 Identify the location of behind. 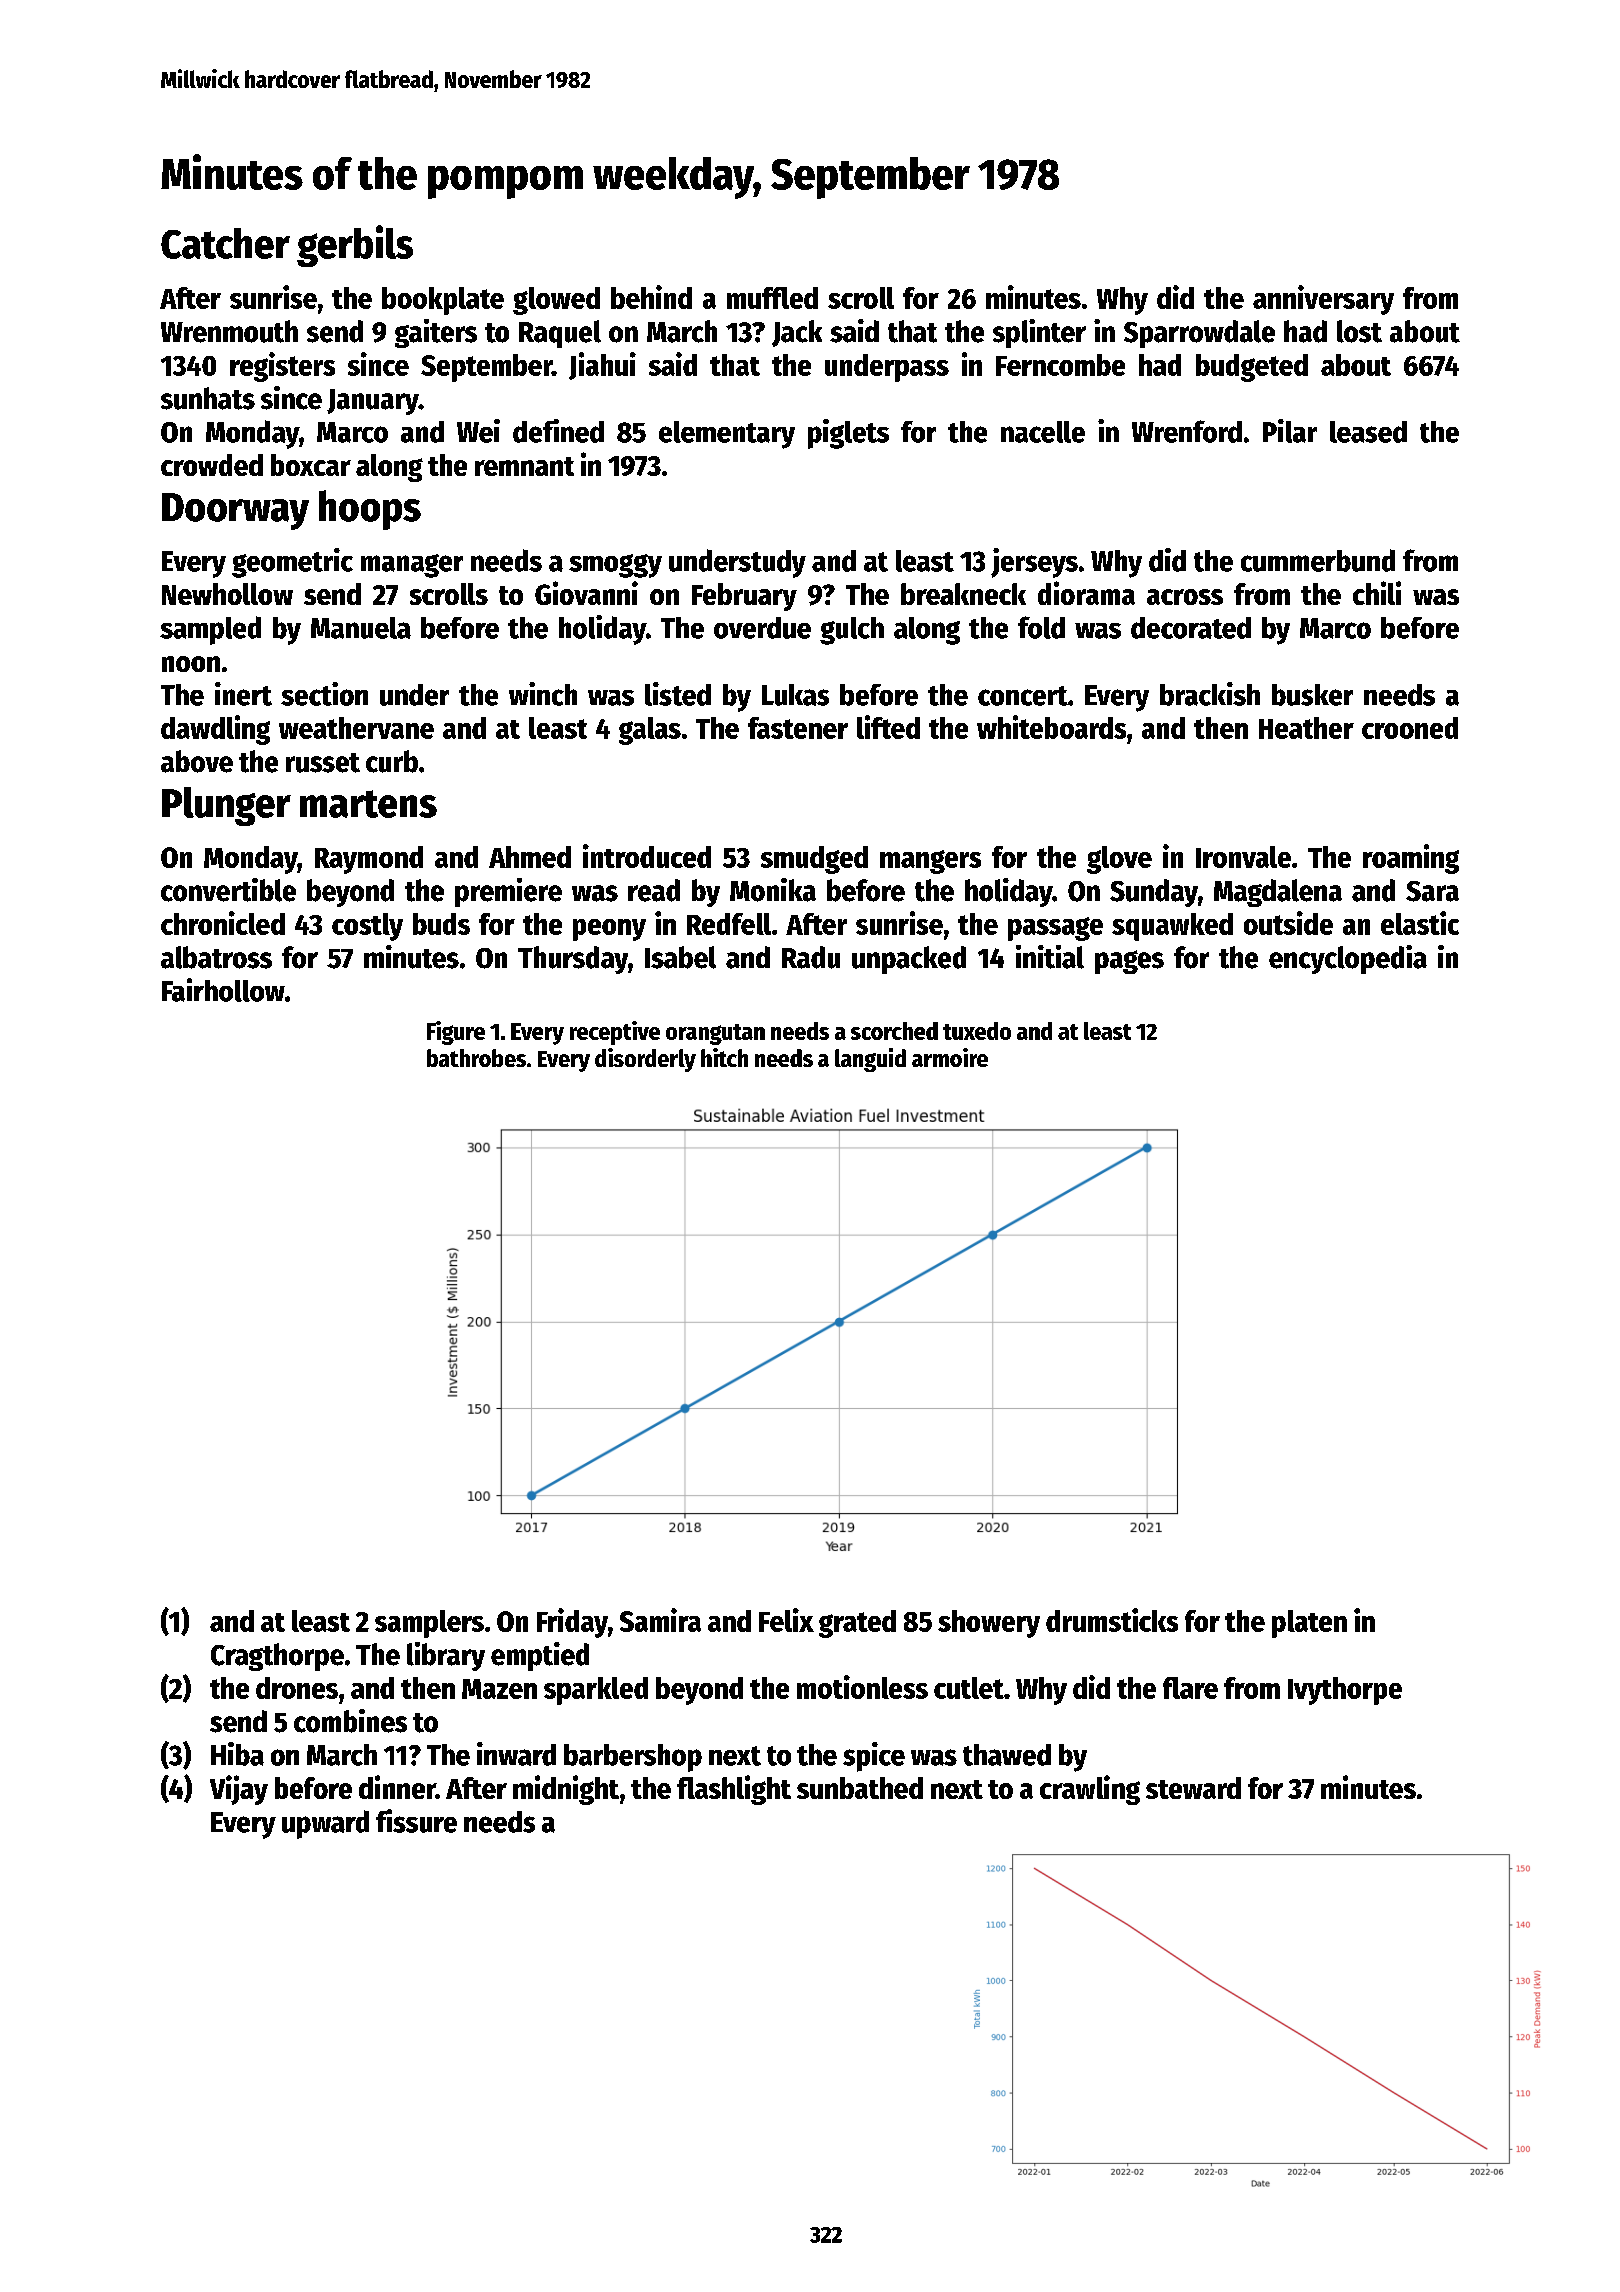
(651, 297).
